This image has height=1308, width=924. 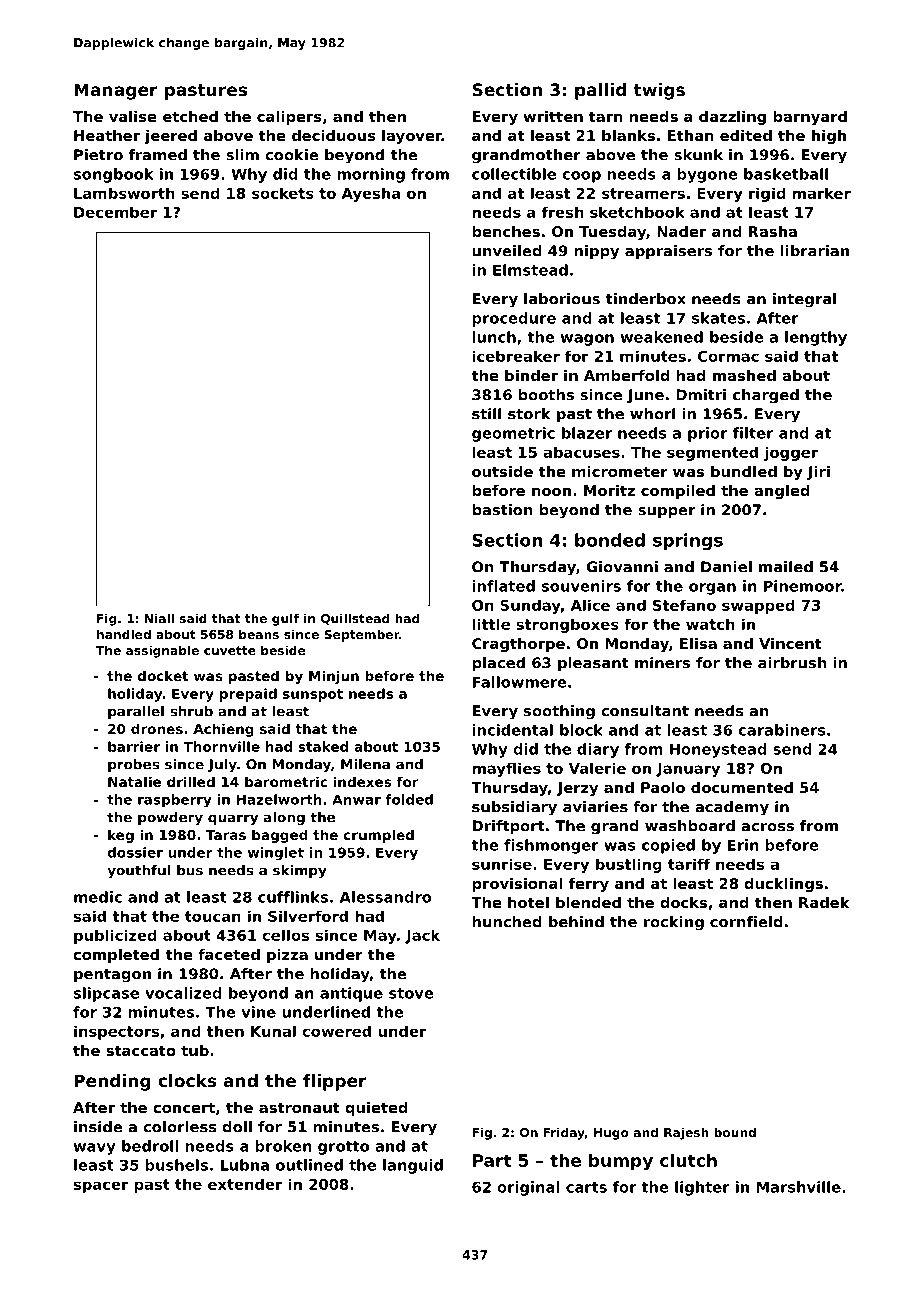 What do you see at coordinates (799, 1187) in the image?
I see `Marshville` at bounding box center [799, 1187].
